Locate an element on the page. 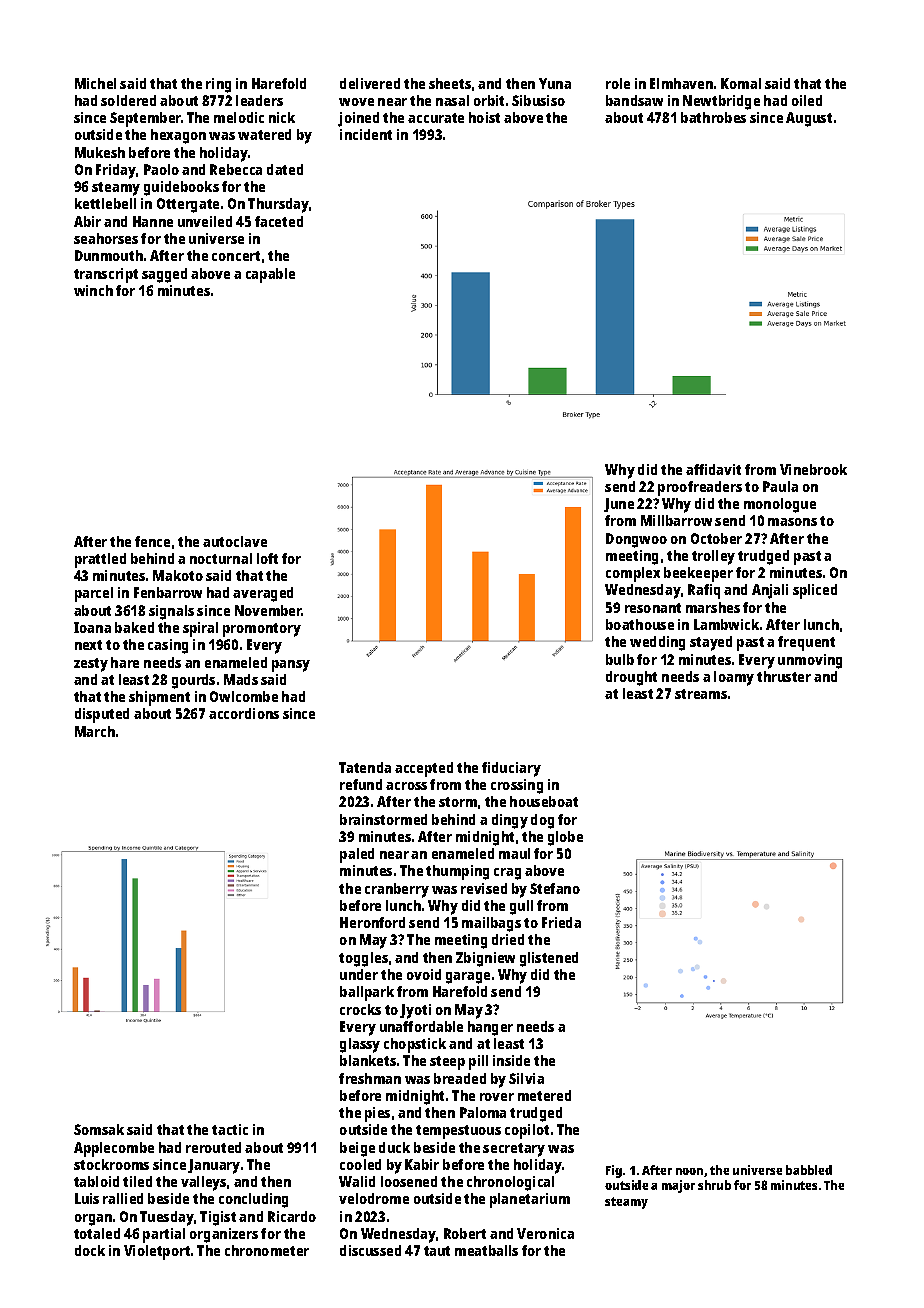  bathrobes is located at coordinates (713, 117).
